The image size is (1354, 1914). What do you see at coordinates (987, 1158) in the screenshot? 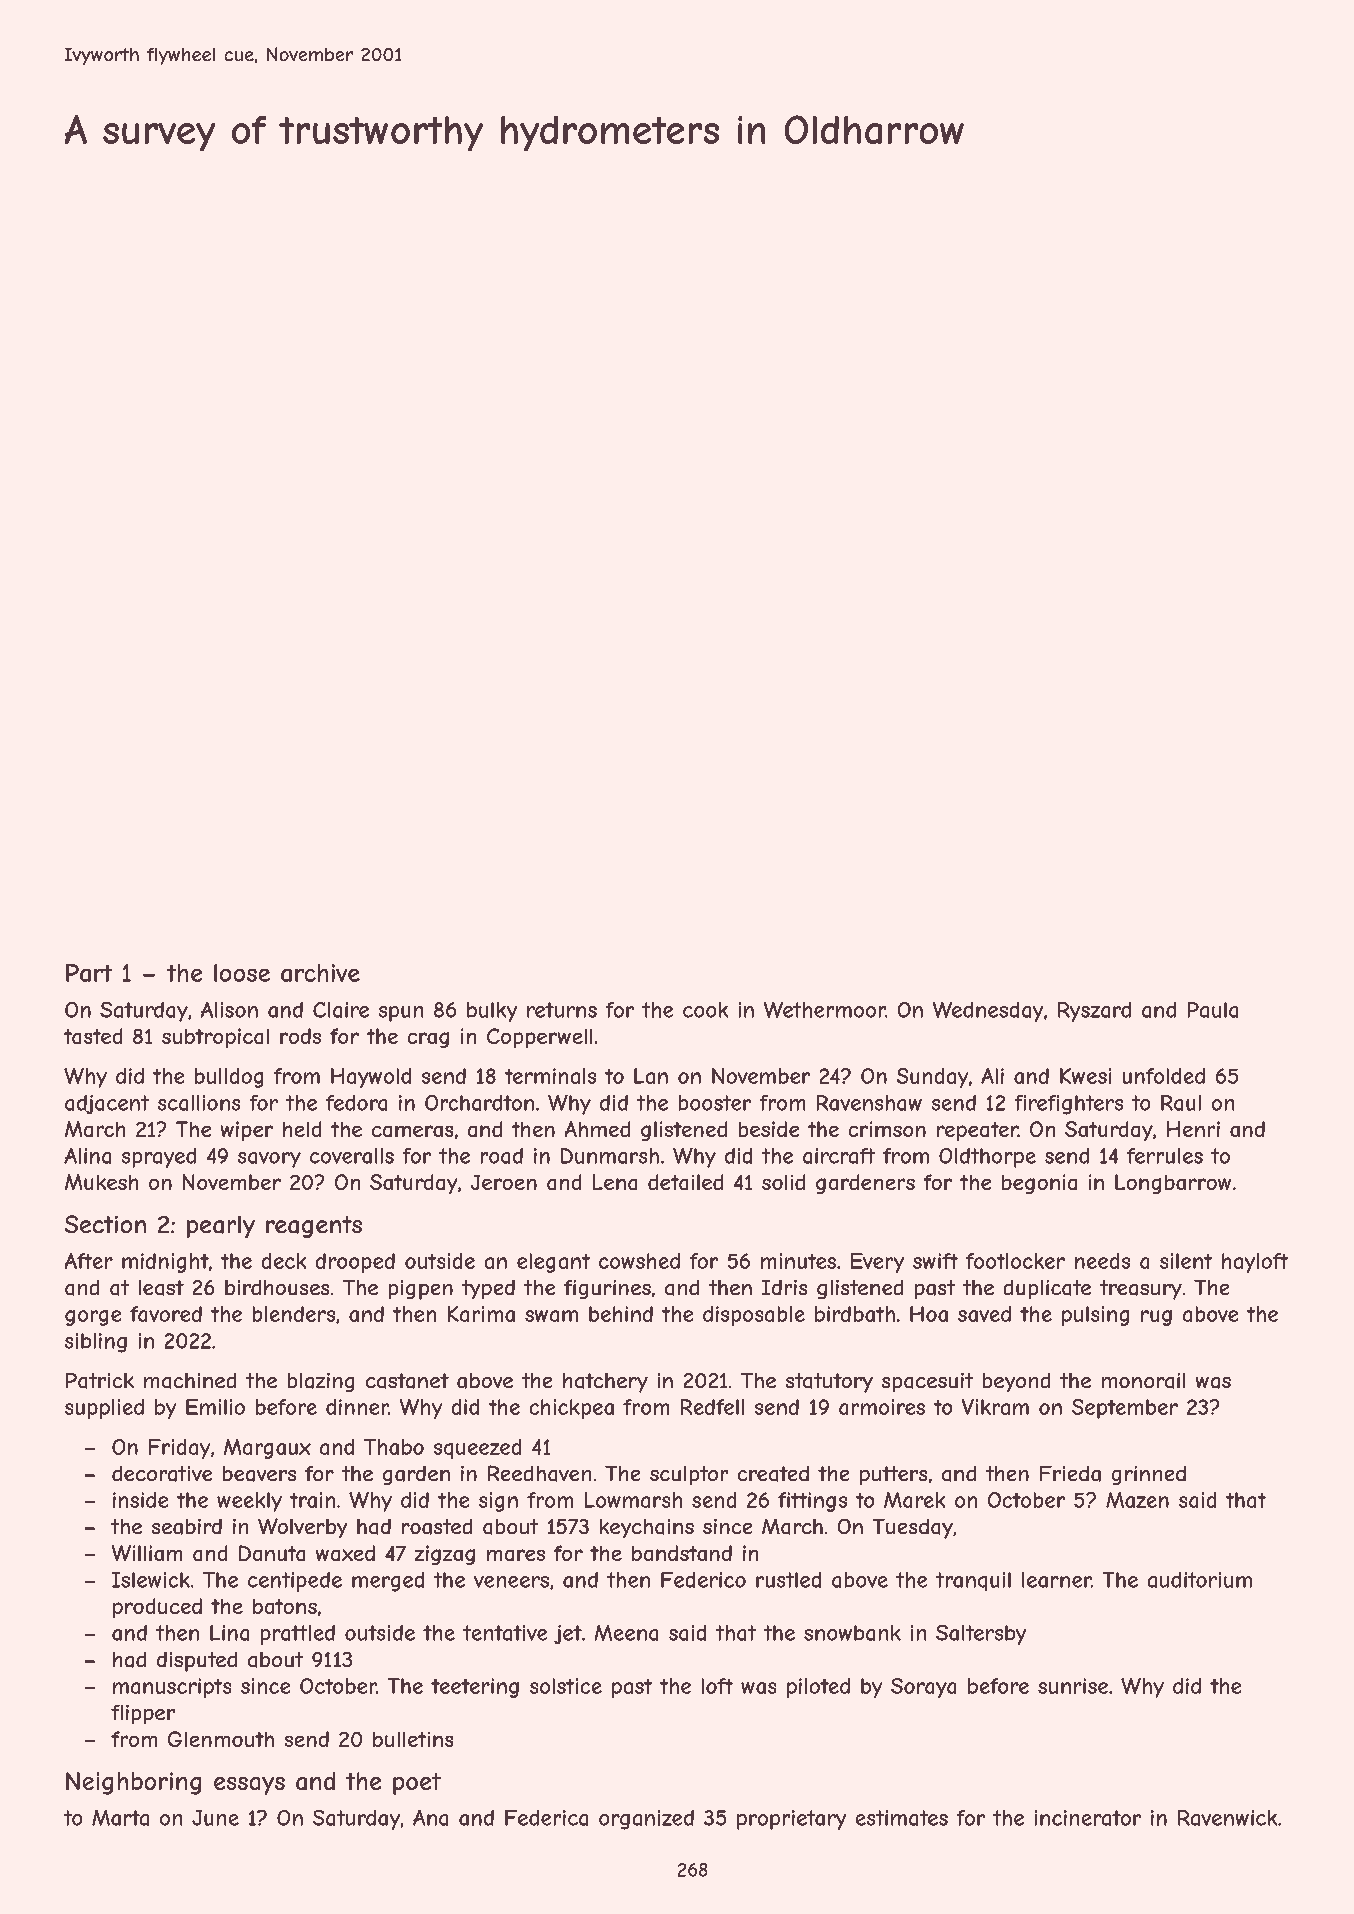
I see `Oldthorpe` at bounding box center [987, 1158].
